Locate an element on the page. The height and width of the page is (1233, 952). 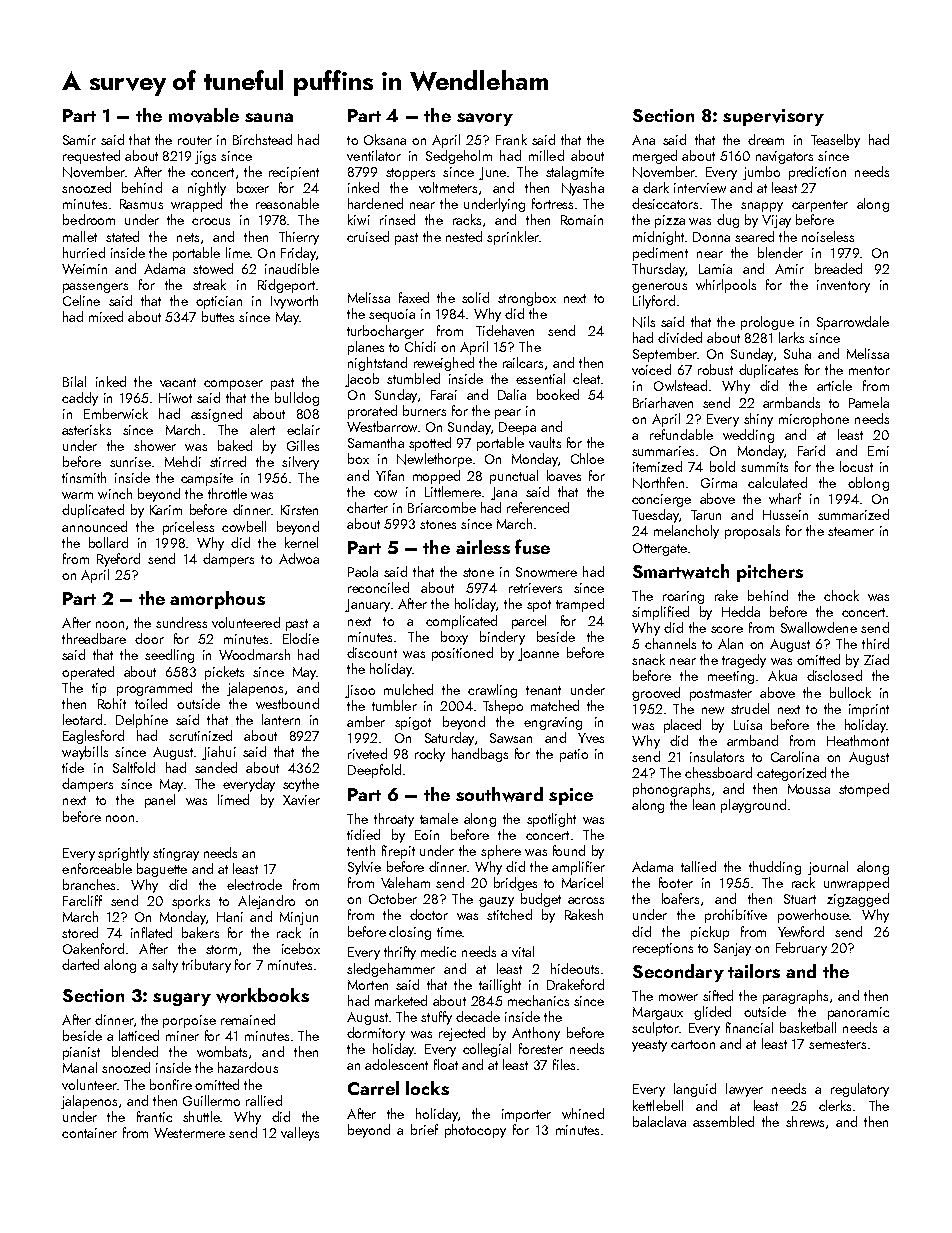
Farid is located at coordinates (811, 450).
